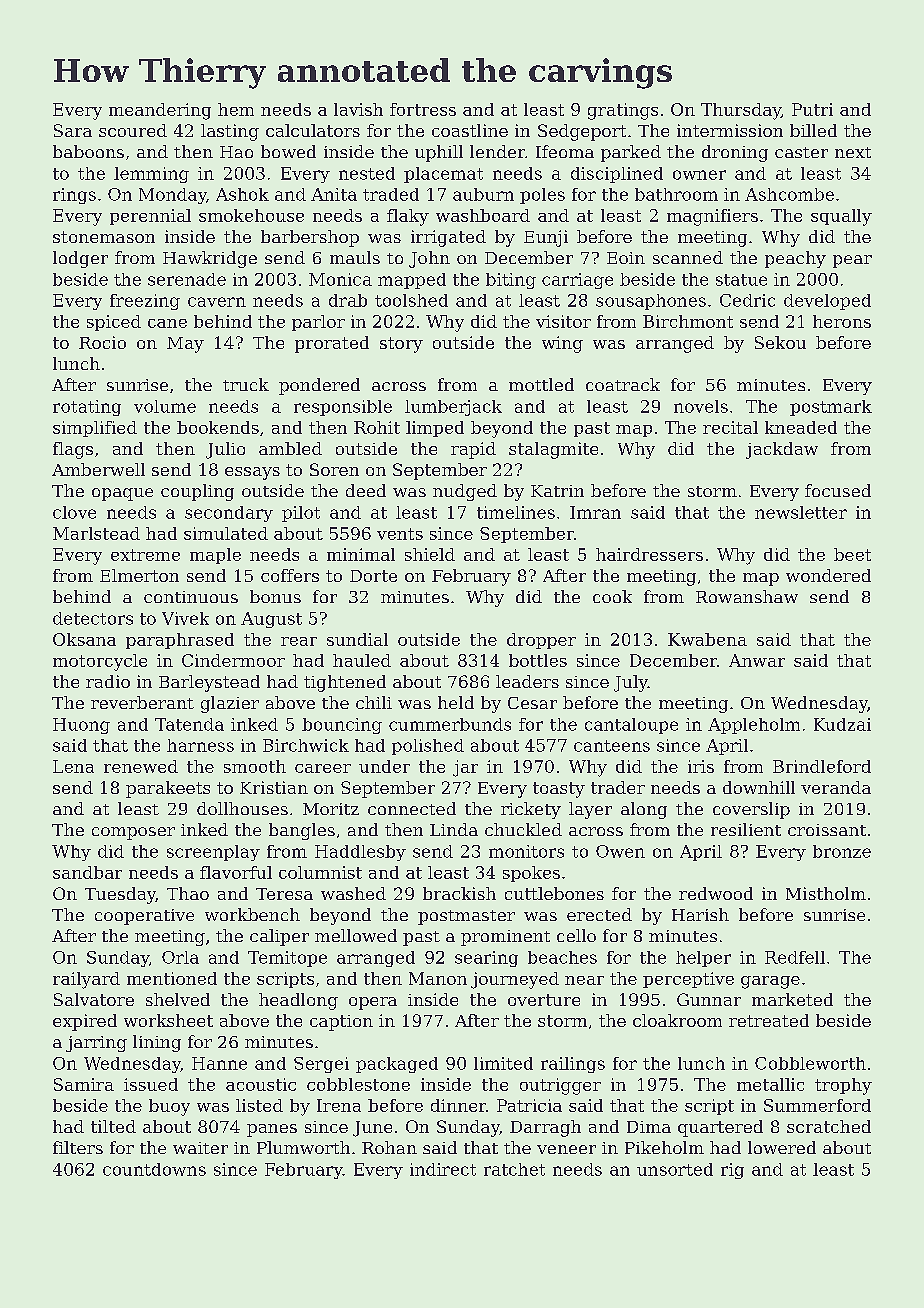 Image resolution: width=924 pixels, height=1308 pixels. I want to click on Eunji, so click(546, 238).
